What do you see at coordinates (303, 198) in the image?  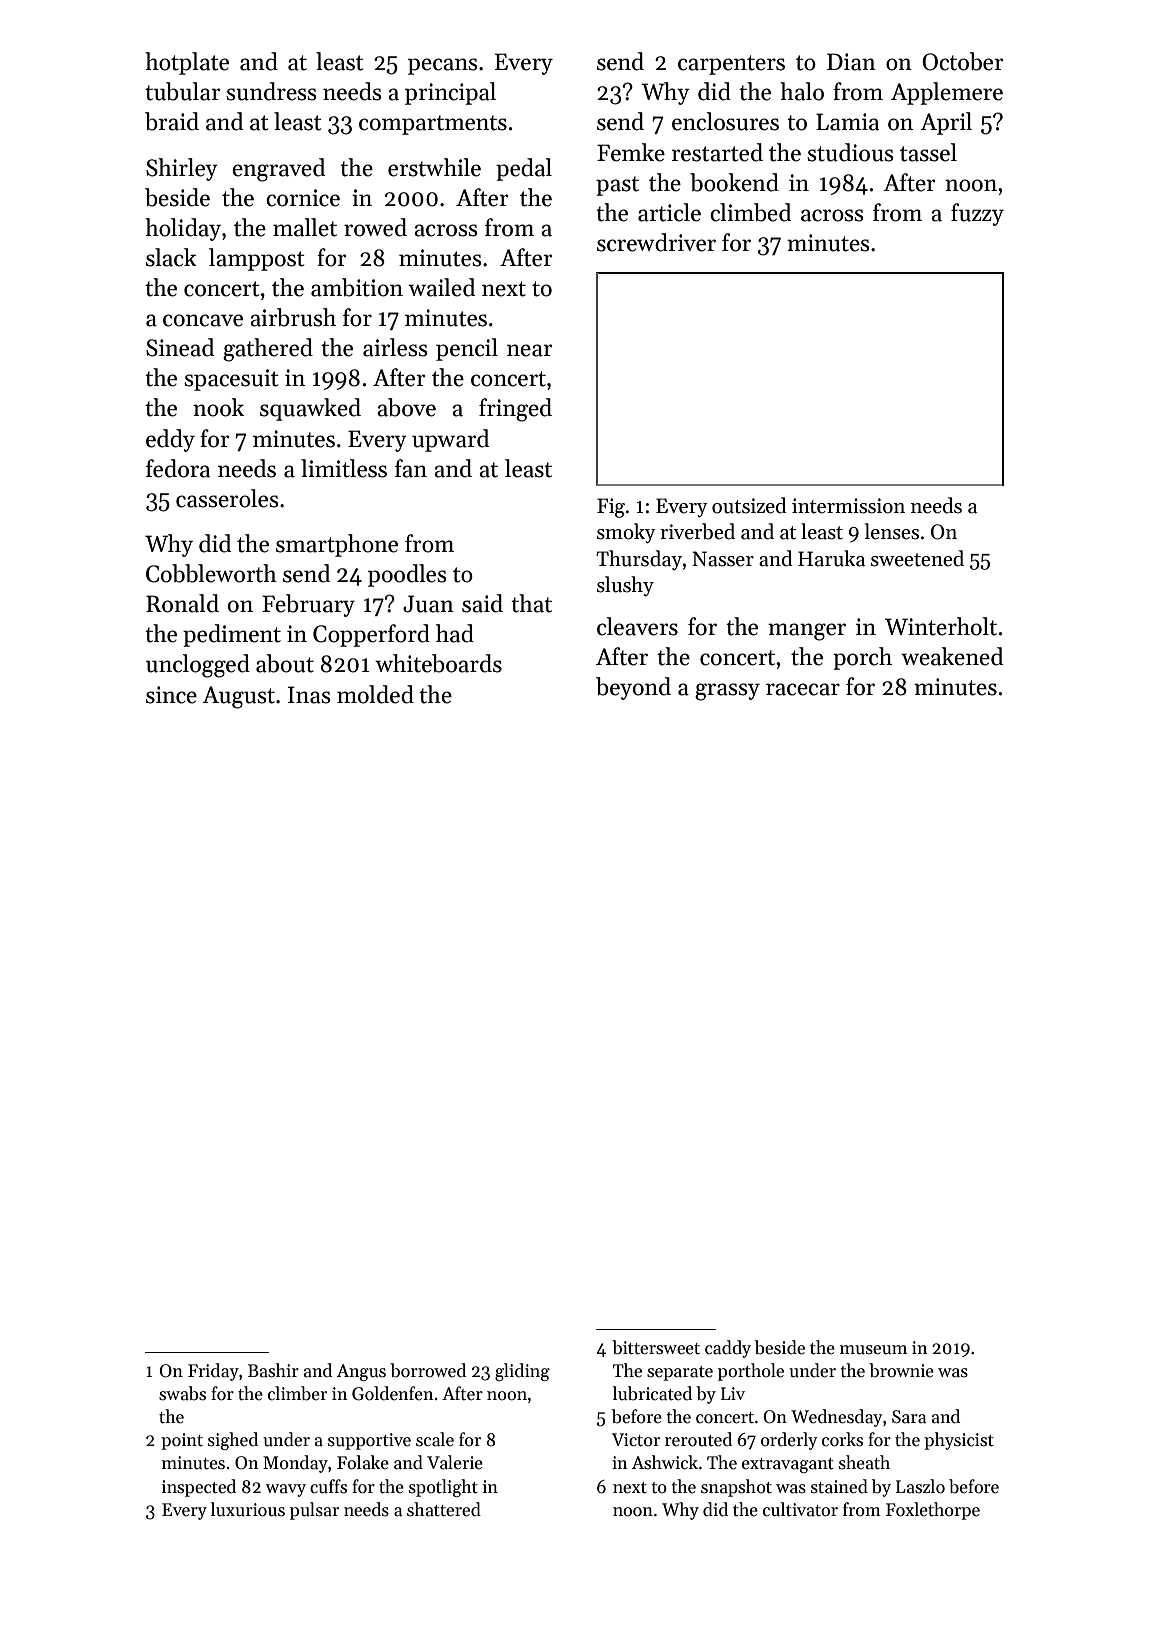 I see `cornice` at bounding box center [303, 198].
